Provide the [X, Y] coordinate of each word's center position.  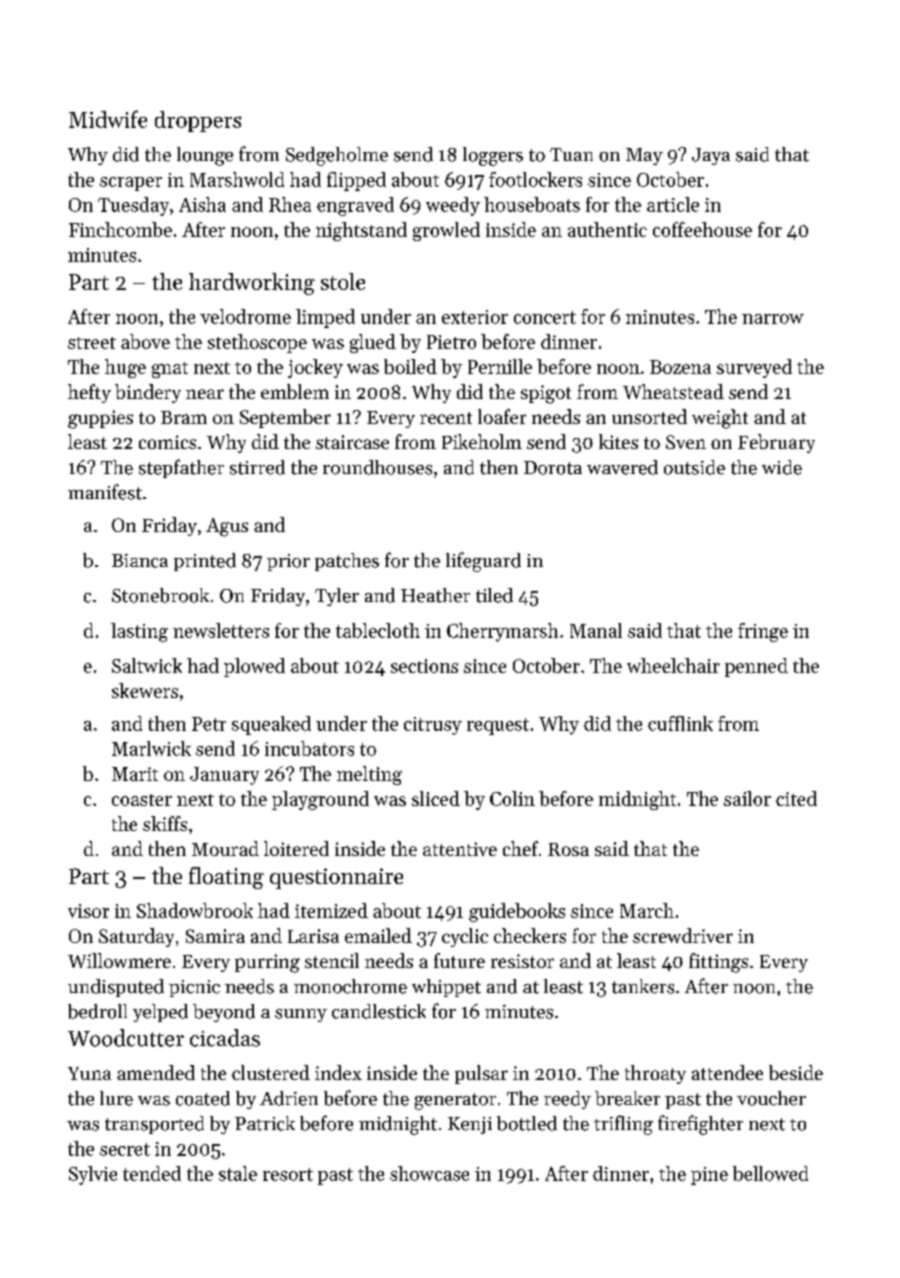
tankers [643, 986]
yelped [160, 1013]
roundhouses [377, 467]
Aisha [202, 204]
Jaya [711, 156]
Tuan [571, 154]
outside [694, 467]
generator [455, 1101]
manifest [105, 492]
